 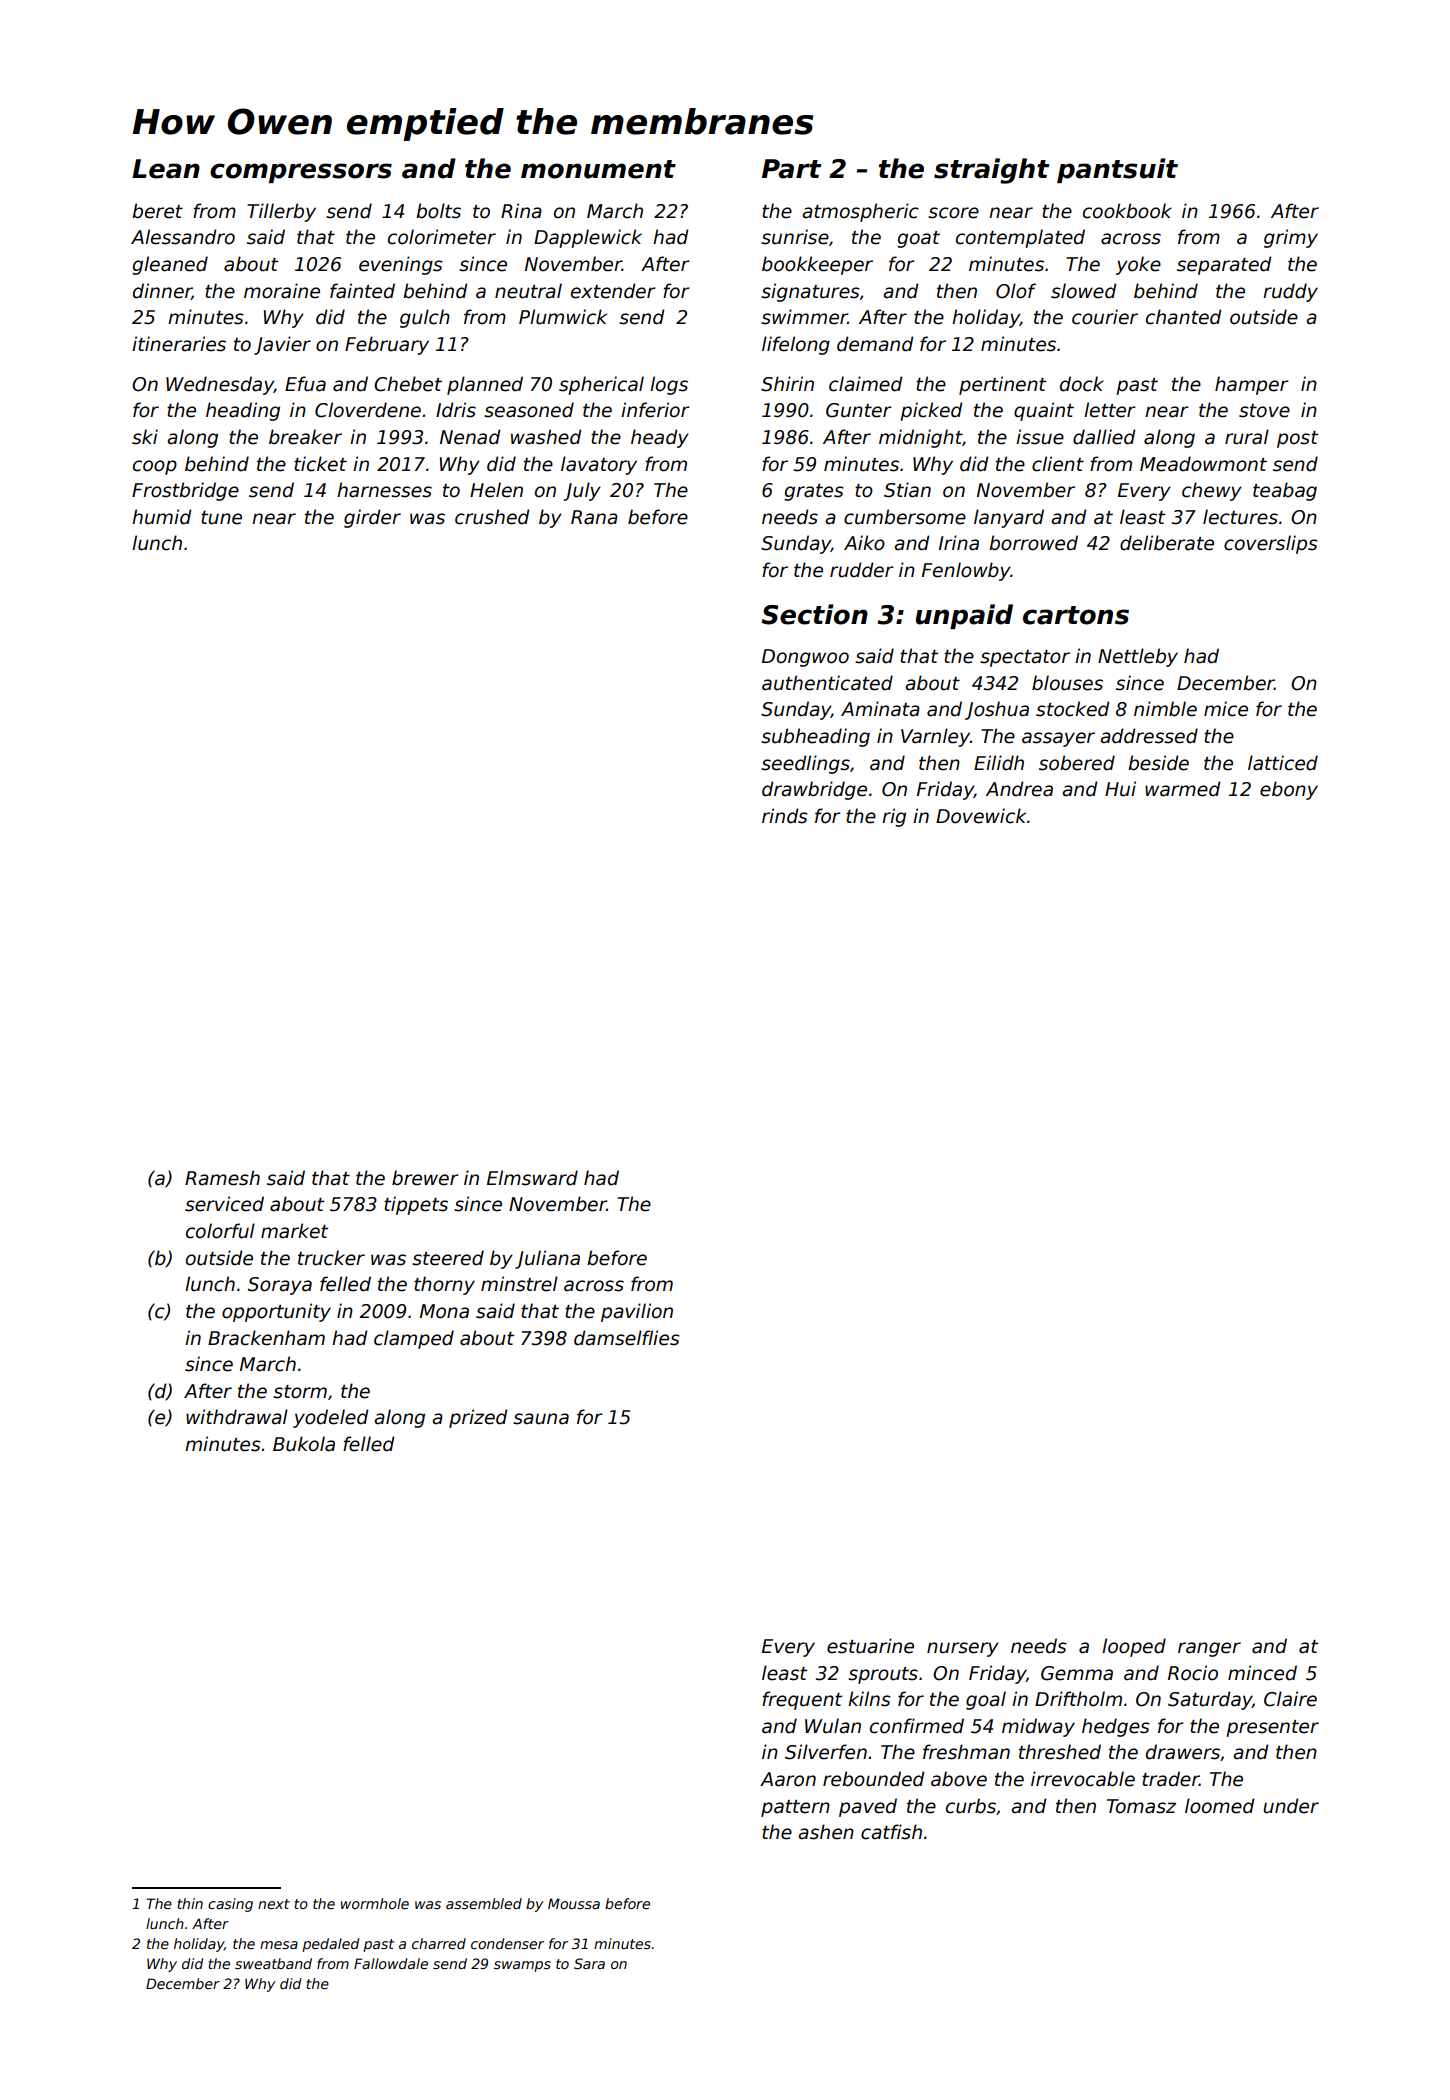 What do you see at coordinates (637, 1312) in the screenshot?
I see `pavilion` at bounding box center [637, 1312].
